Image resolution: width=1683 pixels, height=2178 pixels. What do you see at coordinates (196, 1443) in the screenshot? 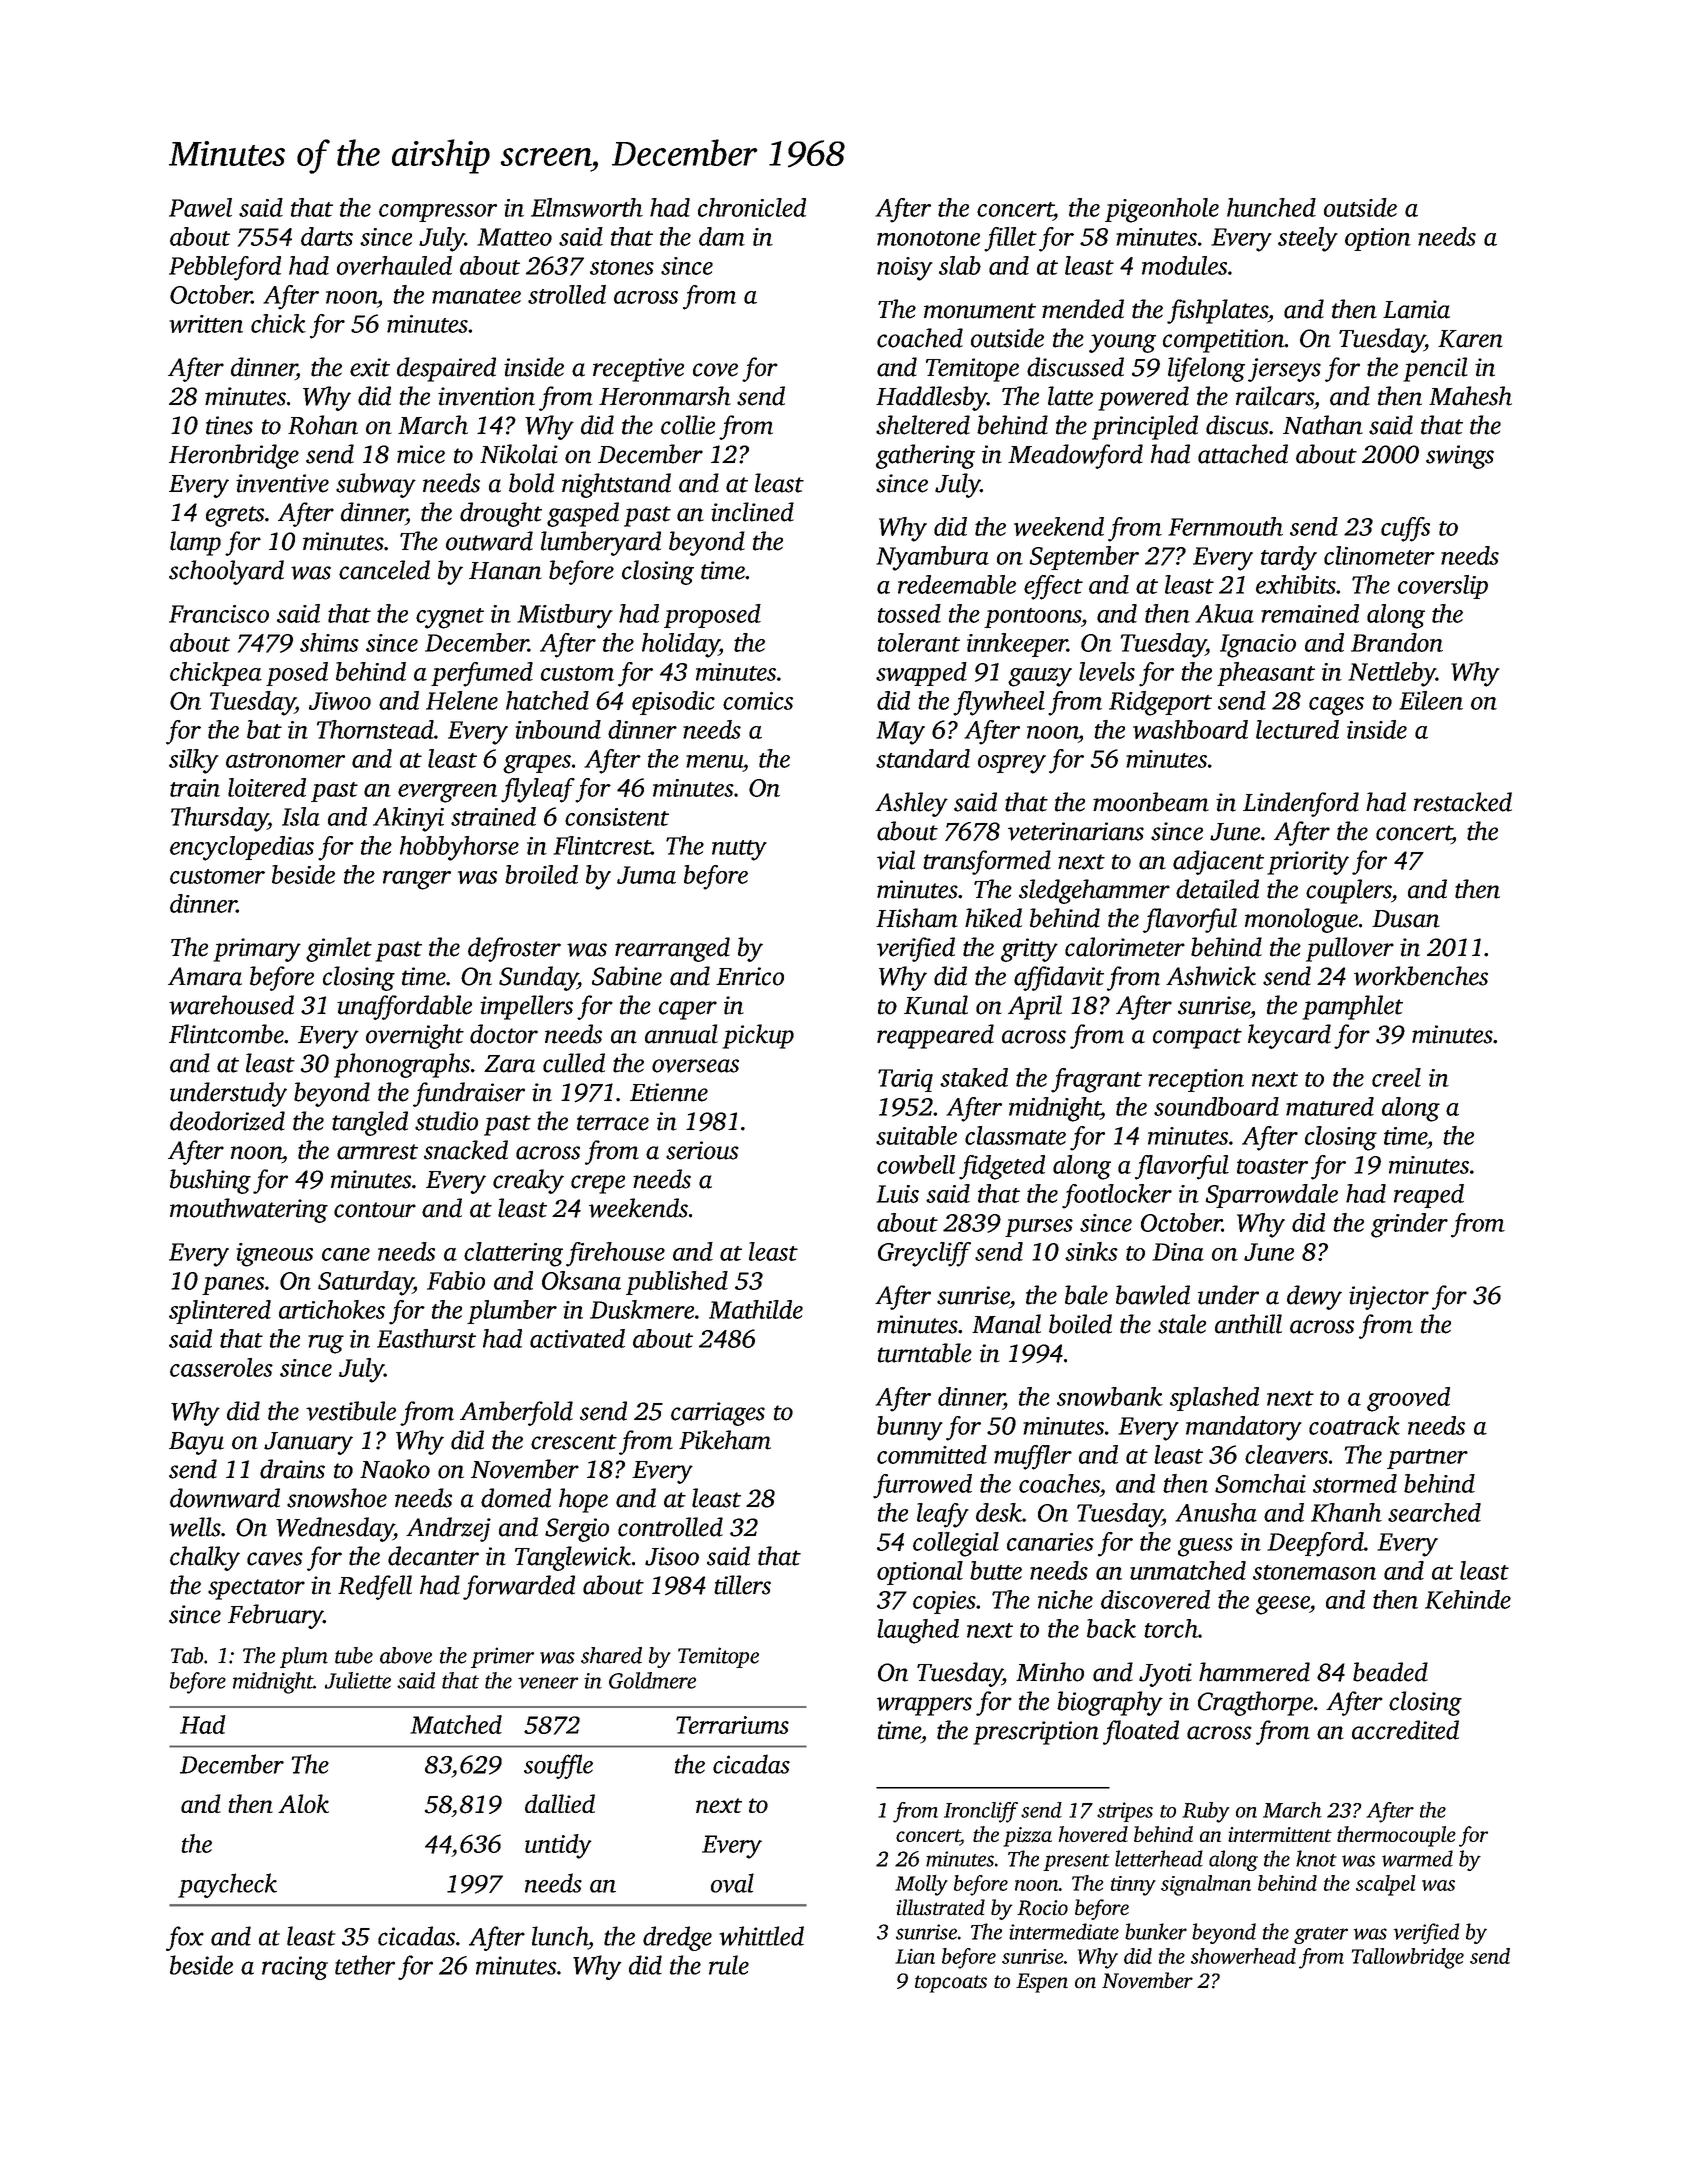
I see `Bayu` at bounding box center [196, 1443].
